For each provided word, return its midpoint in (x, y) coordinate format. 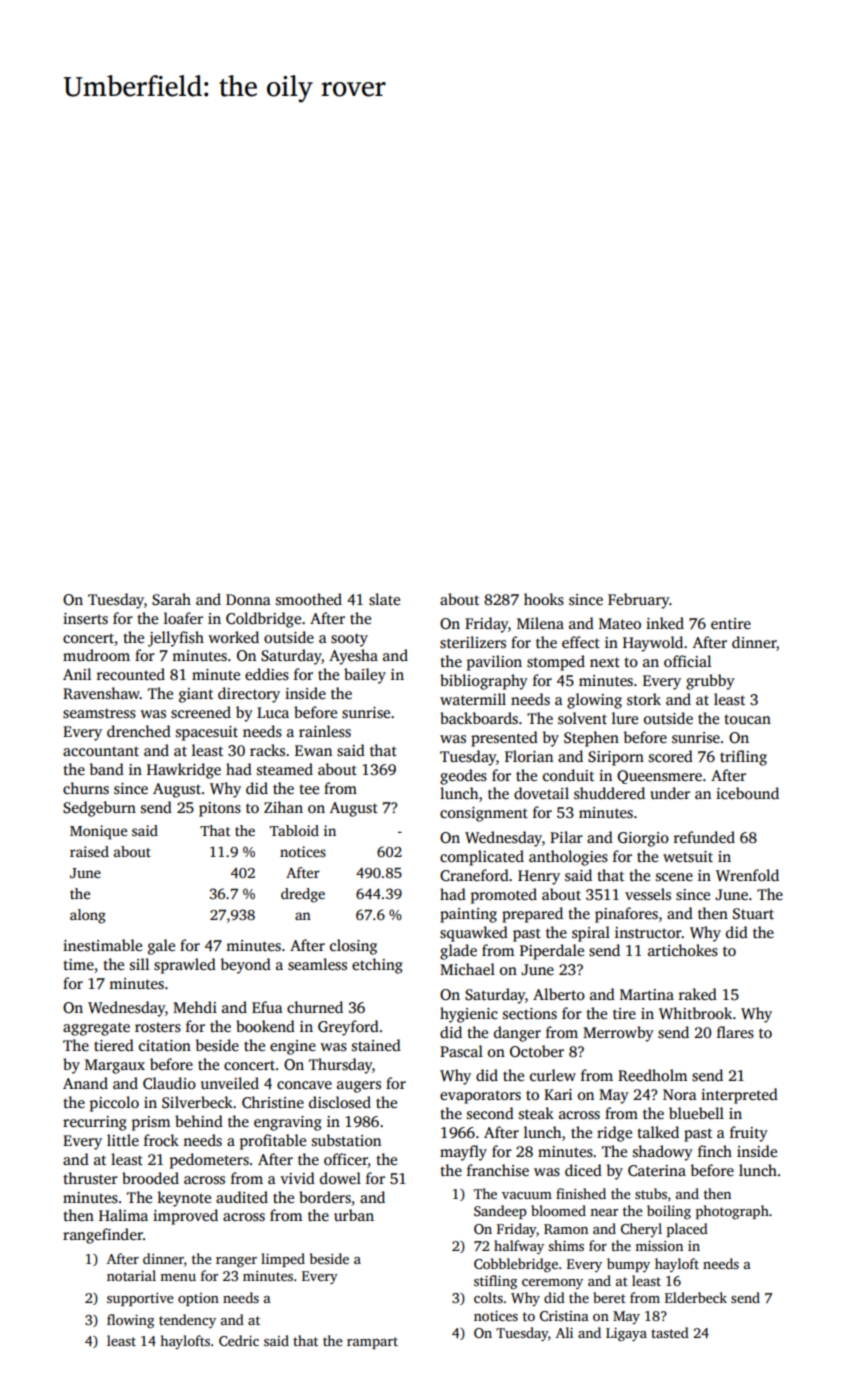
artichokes (683, 950)
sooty (349, 640)
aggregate (96, 1029)
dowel (340, 1178)
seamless (317, 964)
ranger (236, 1262)
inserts (85, 619)
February (639, 601)
